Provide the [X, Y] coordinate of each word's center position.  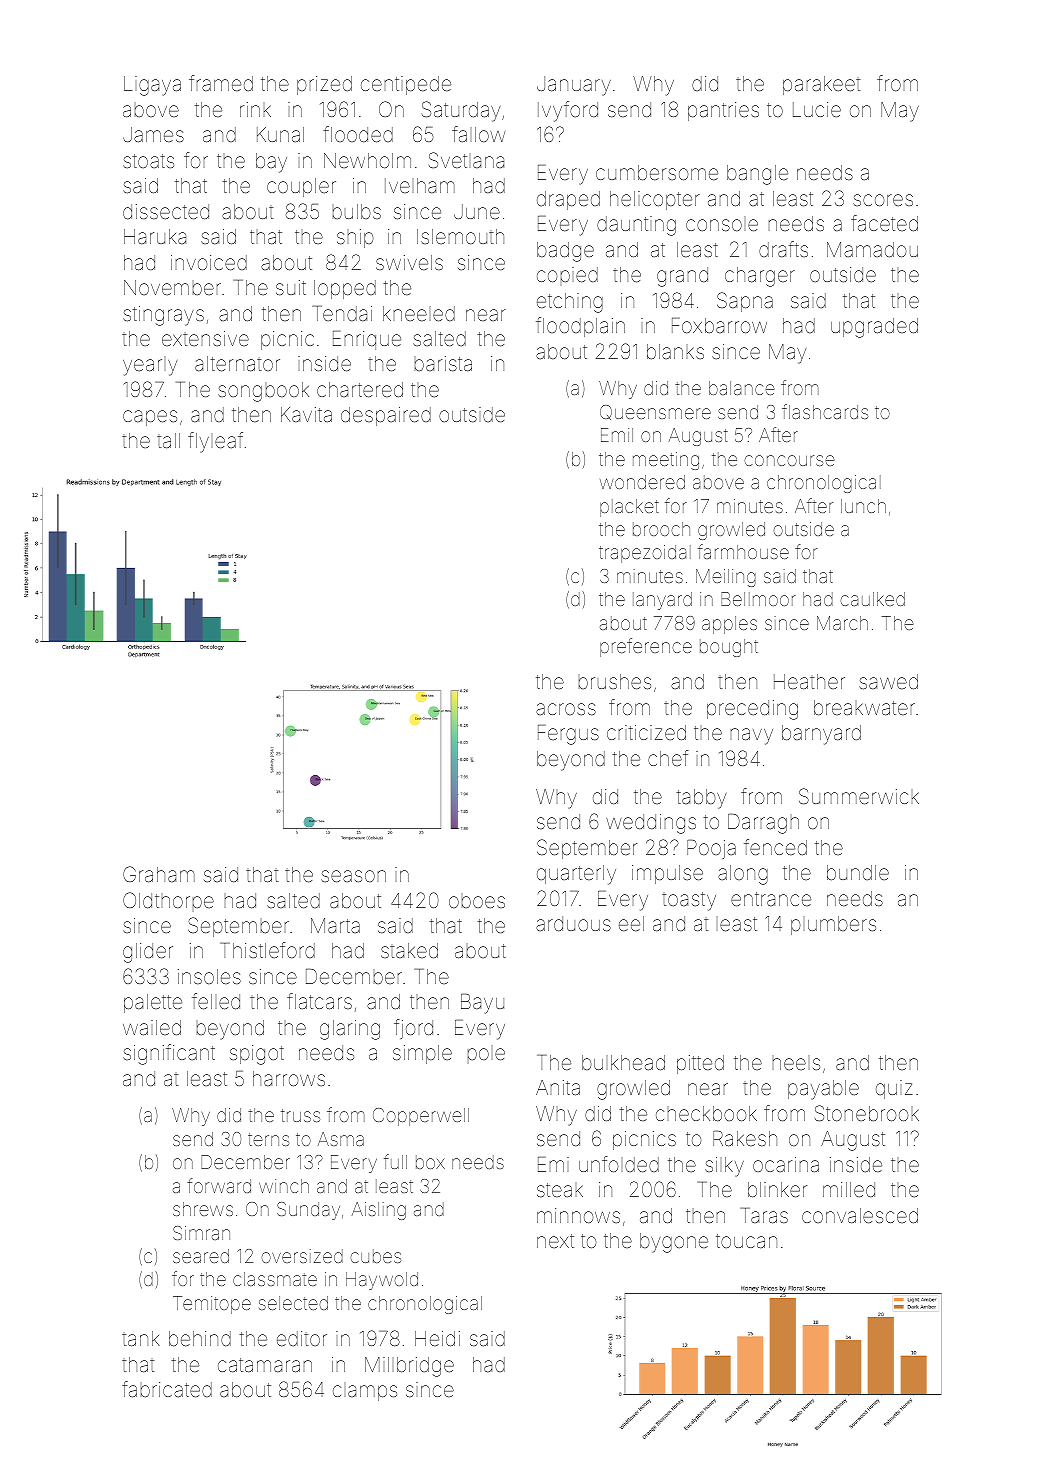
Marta [335, 925]
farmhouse [743, 551]
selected [293, 1303]
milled [849, 1189]
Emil [617, 435]
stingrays [163, 316]
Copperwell [421, 1117]
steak [560, 1190]
